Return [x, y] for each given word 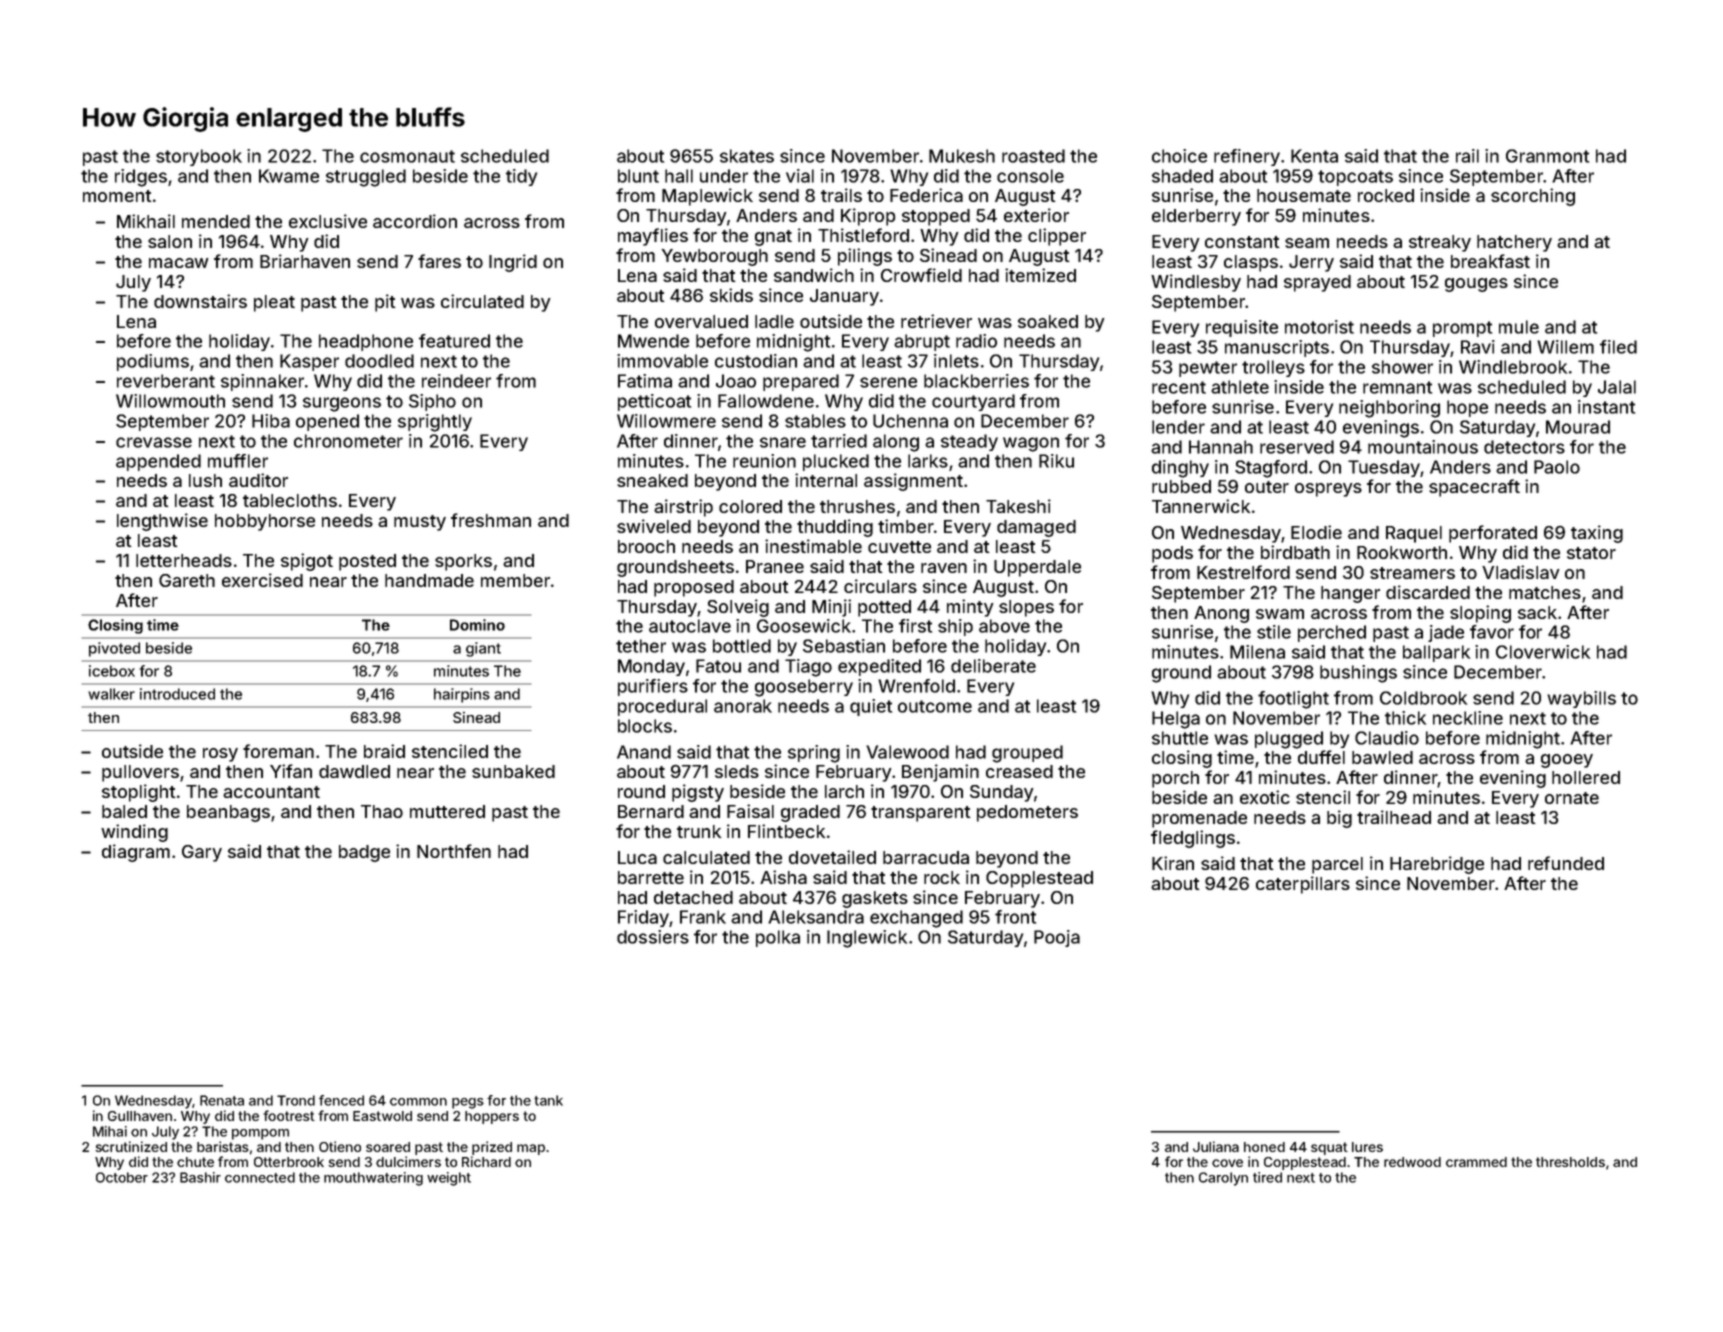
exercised [262, 580]
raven [944, 568]
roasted [1033, 156]
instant [1606, 407]
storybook [199, 157]
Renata [222, 1100]
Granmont [1547, 156]
